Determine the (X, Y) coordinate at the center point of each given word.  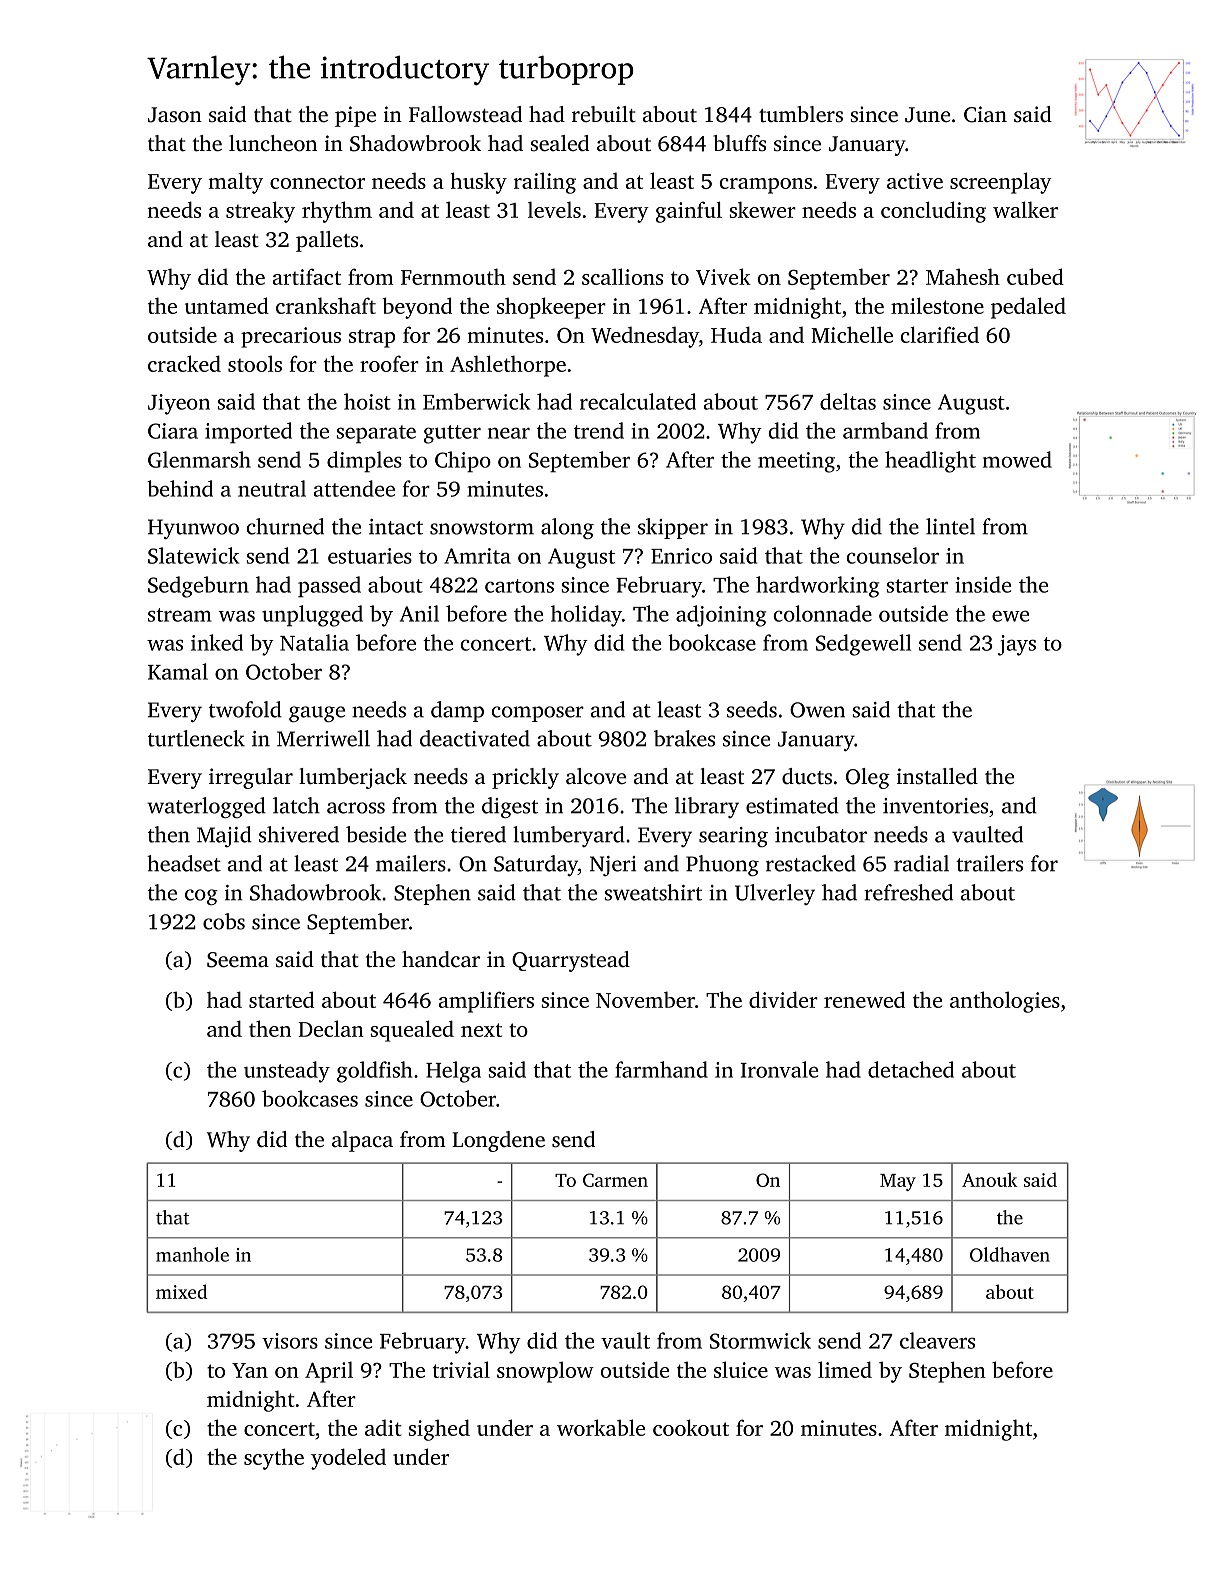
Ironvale (779, 1069)
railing (545, 183)
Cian (985, 114)
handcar (441, 959)
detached (911, 1069)
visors (290, 1341)
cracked (184, 363)
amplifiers (486, 1002)
